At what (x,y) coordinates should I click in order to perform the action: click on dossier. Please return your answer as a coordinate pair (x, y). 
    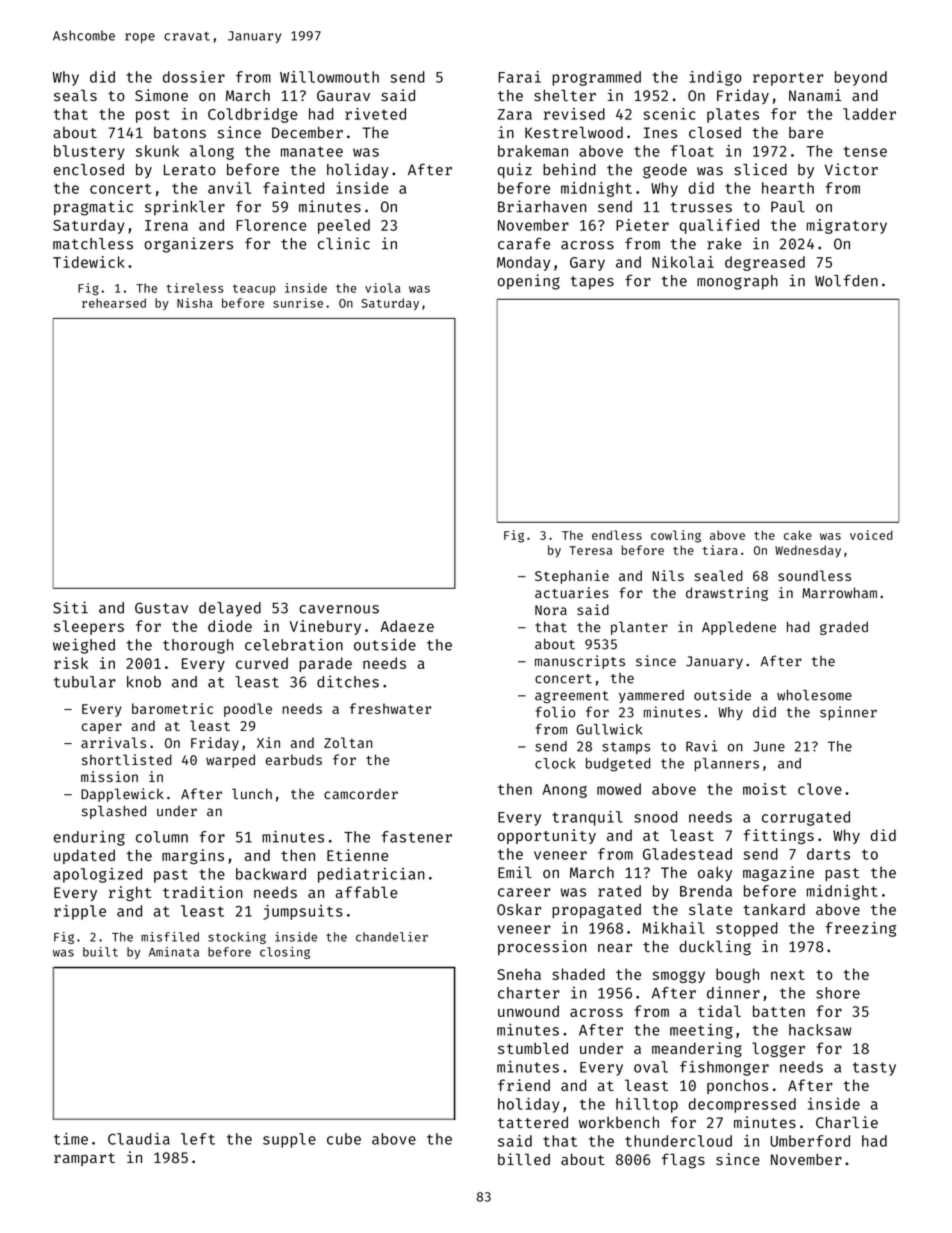
    Looking at the image, I should click on (194, 77).
